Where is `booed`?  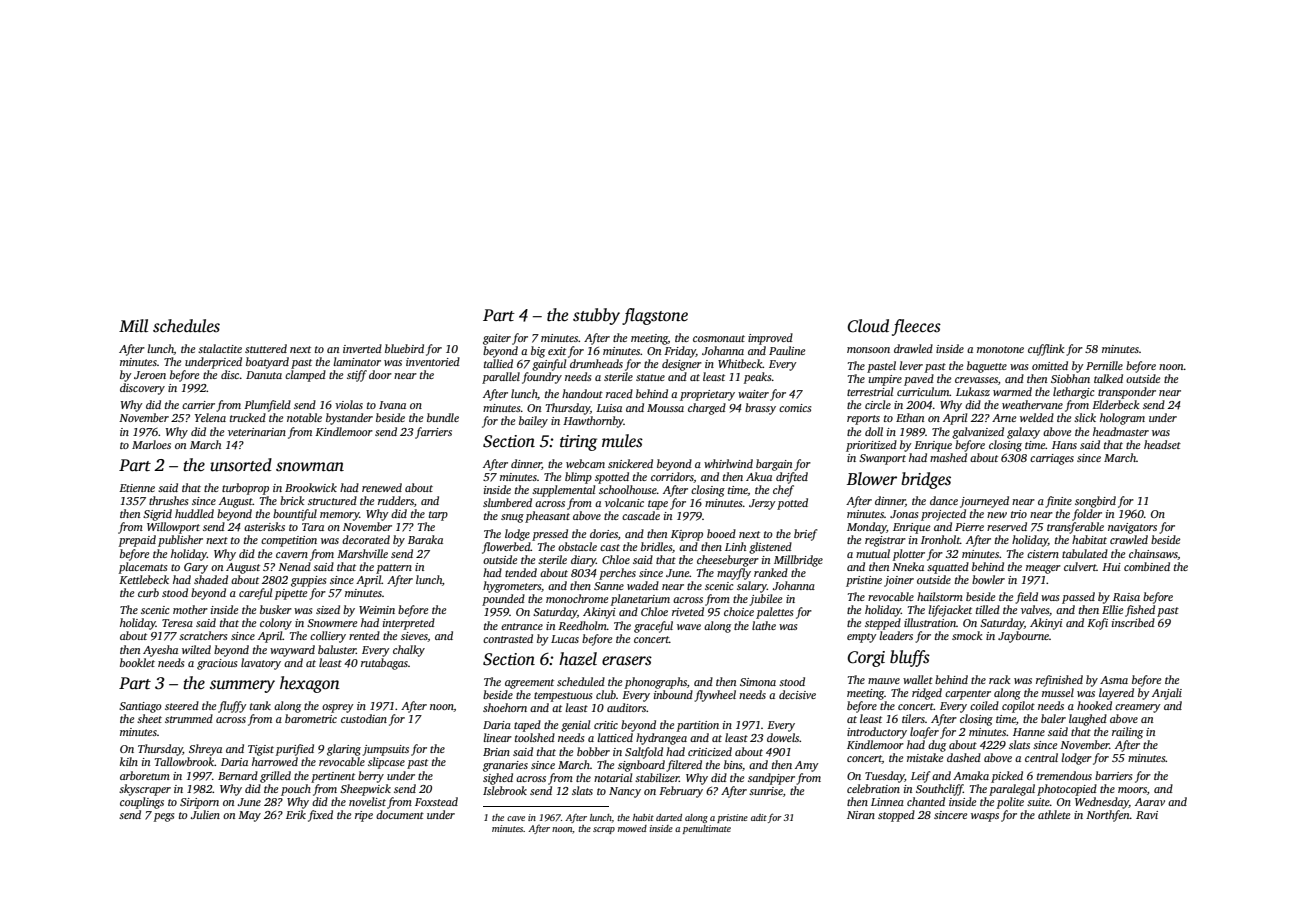 booed is located at coordinates (721, 533).
